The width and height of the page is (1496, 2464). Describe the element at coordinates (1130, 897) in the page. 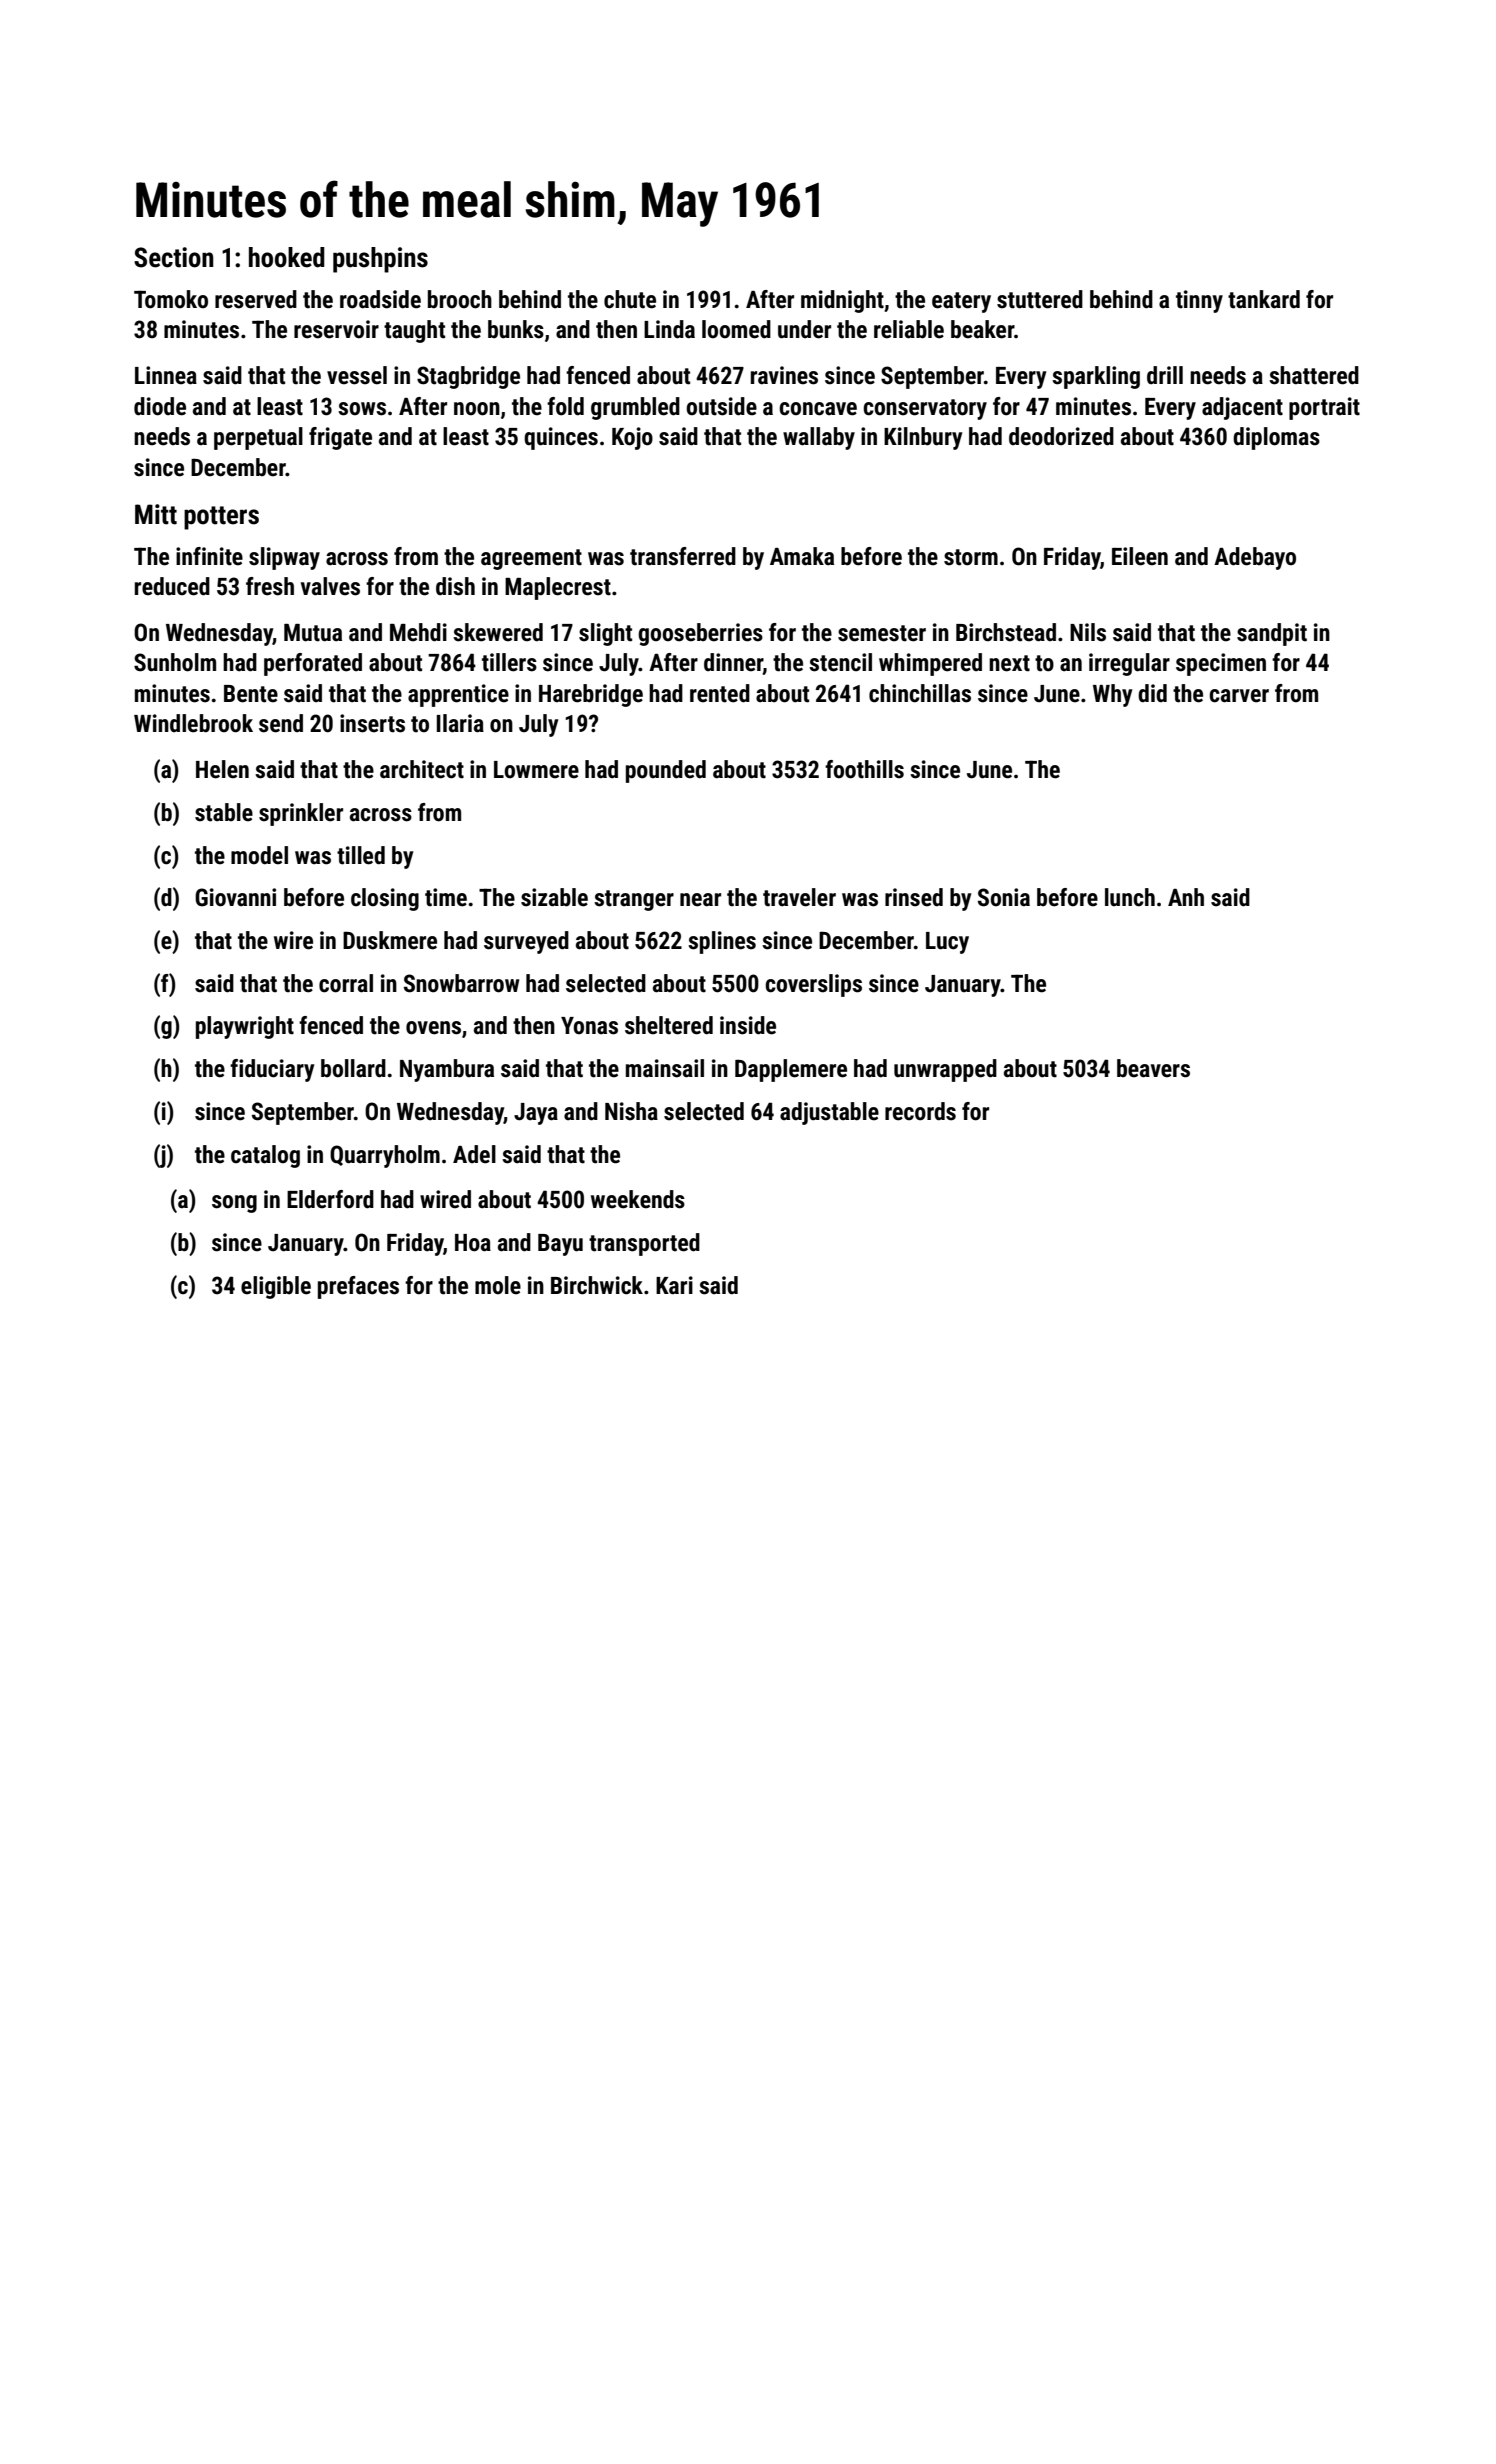

I see `lunch` at that location.
